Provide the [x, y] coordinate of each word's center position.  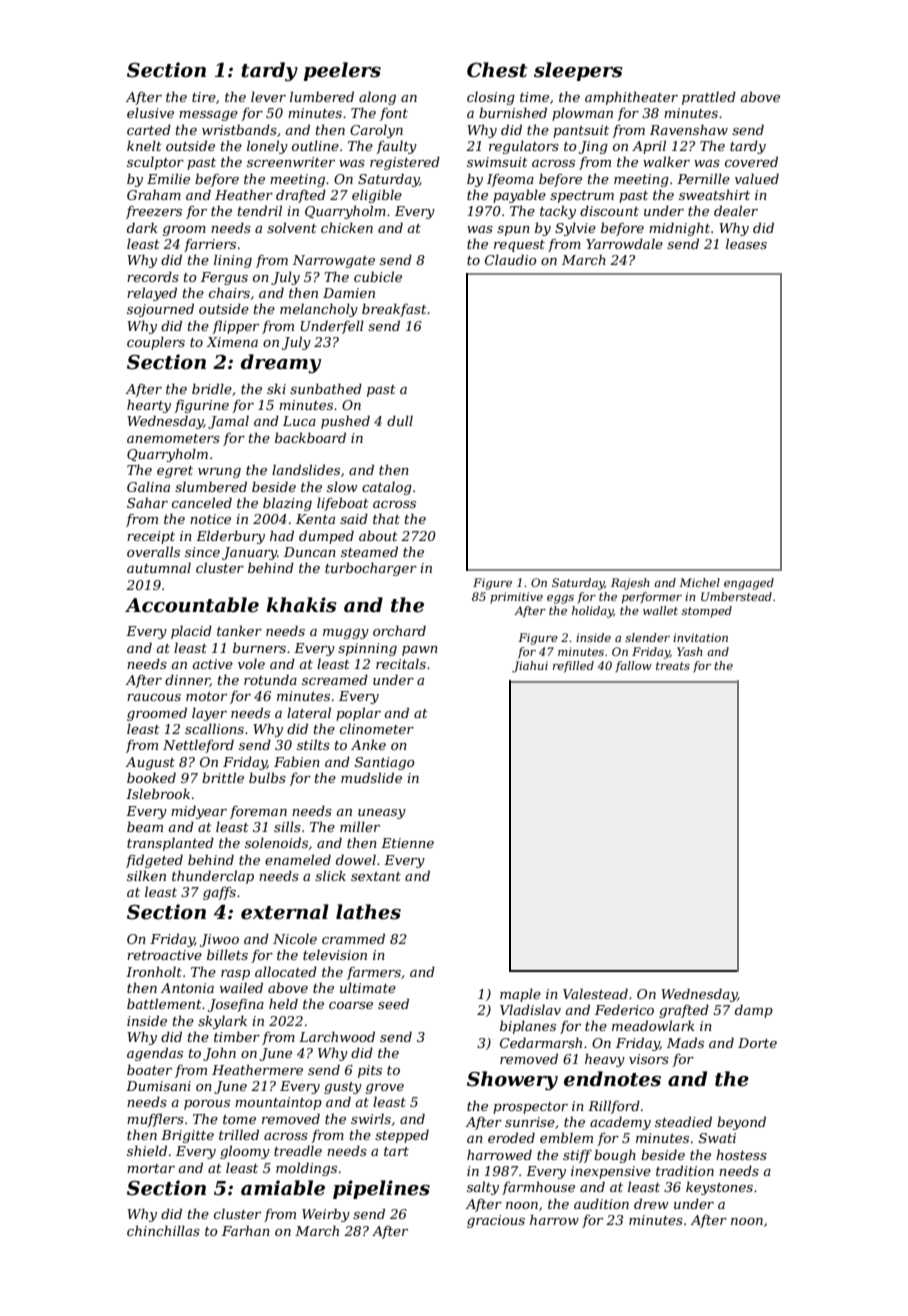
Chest [497, 70]
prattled [709, 98]
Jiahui [530, 667]
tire [204, 97]
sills [287, 826]
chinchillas [163, 1230]
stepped [402, 1136]
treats [673, 666]
